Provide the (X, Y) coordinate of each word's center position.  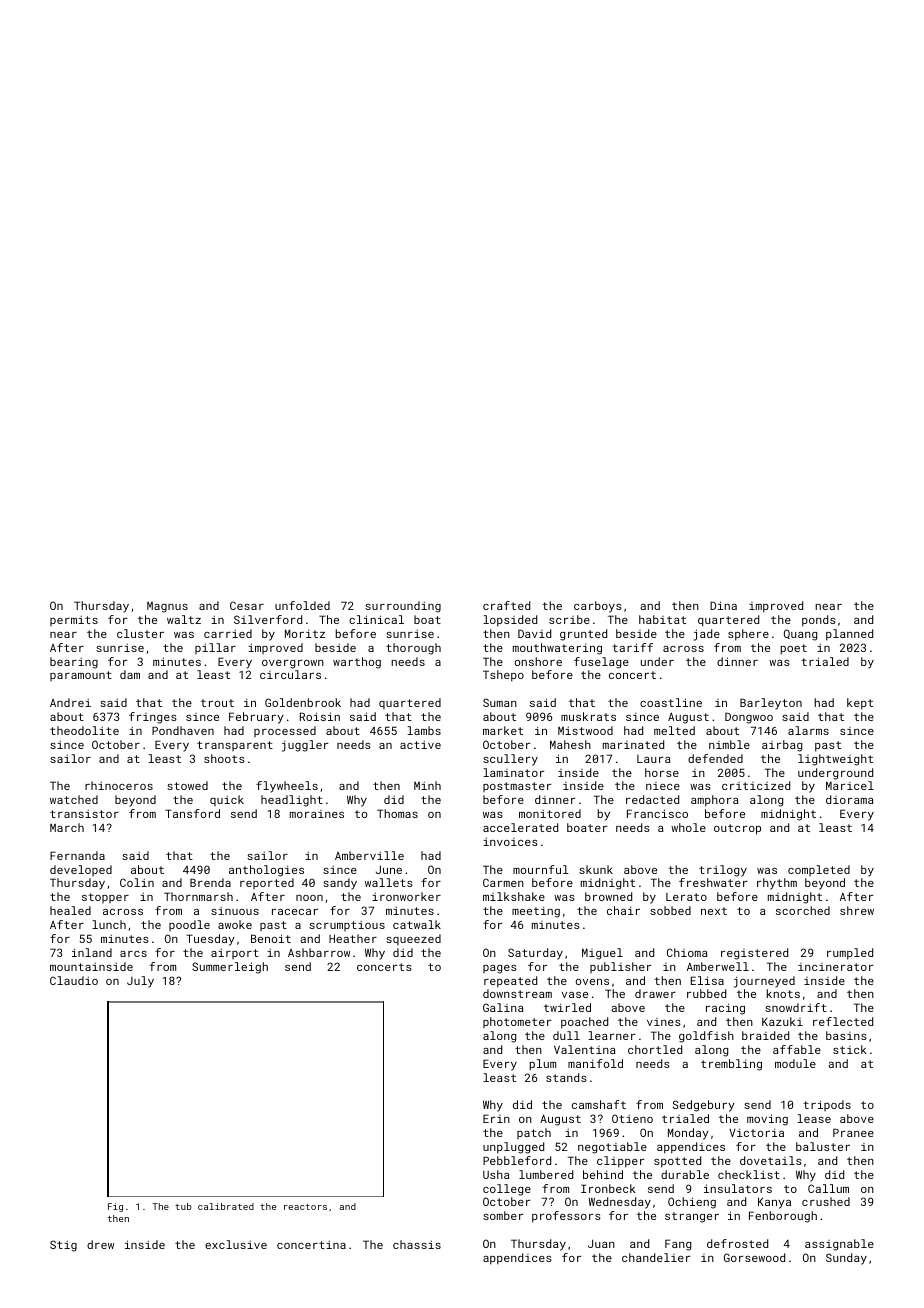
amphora (715, 801)
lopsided (510, 621)
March (67, 827)
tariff (632, 647)
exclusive (236, 1244)
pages (500, 969)
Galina (503, 1007)
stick (850, 1049)
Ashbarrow (319, 952)
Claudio (74, 980)
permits (74, 620)
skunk (596, 869)
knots (783, 993)
